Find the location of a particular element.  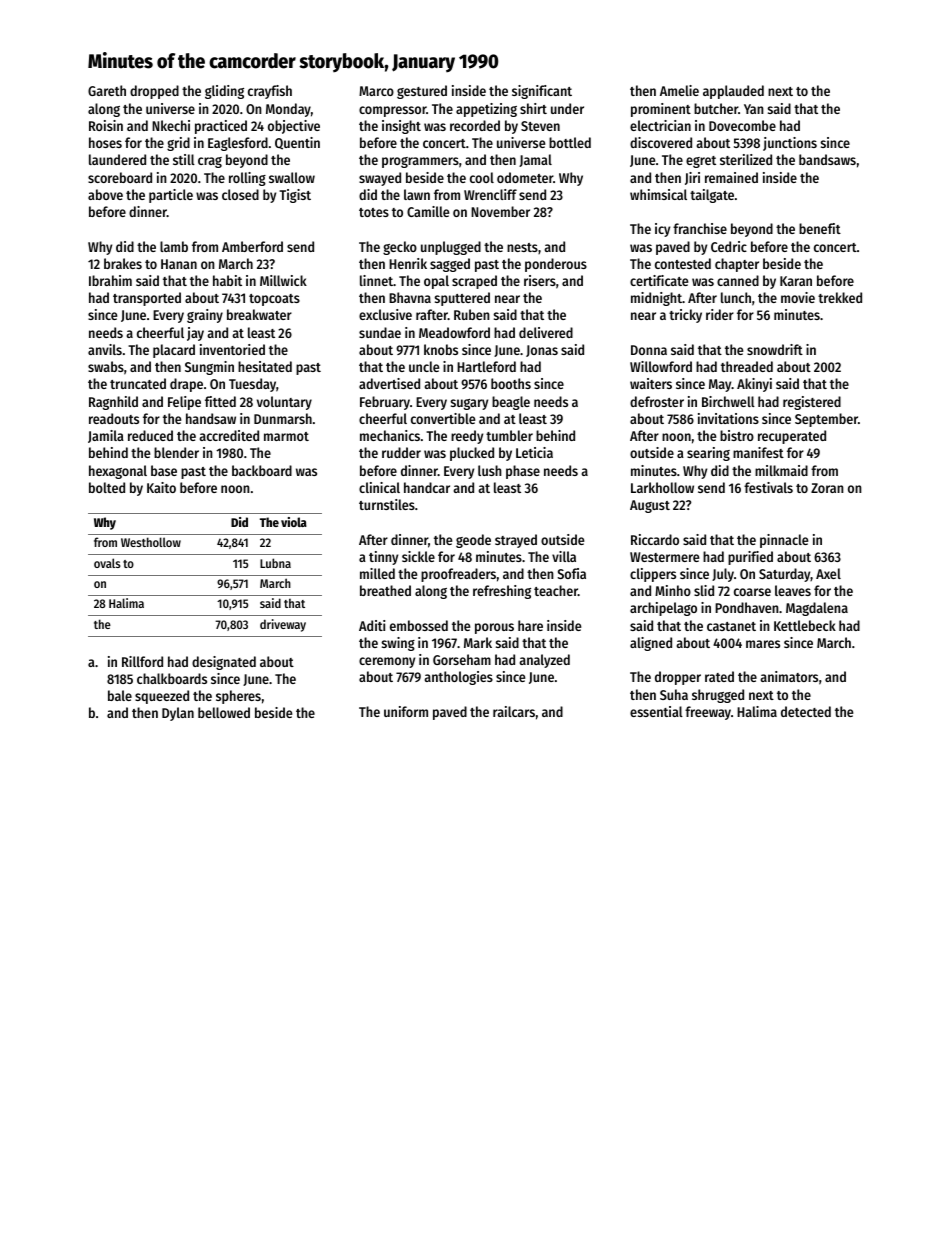

Amberford is located at coordinates (252, 246).
